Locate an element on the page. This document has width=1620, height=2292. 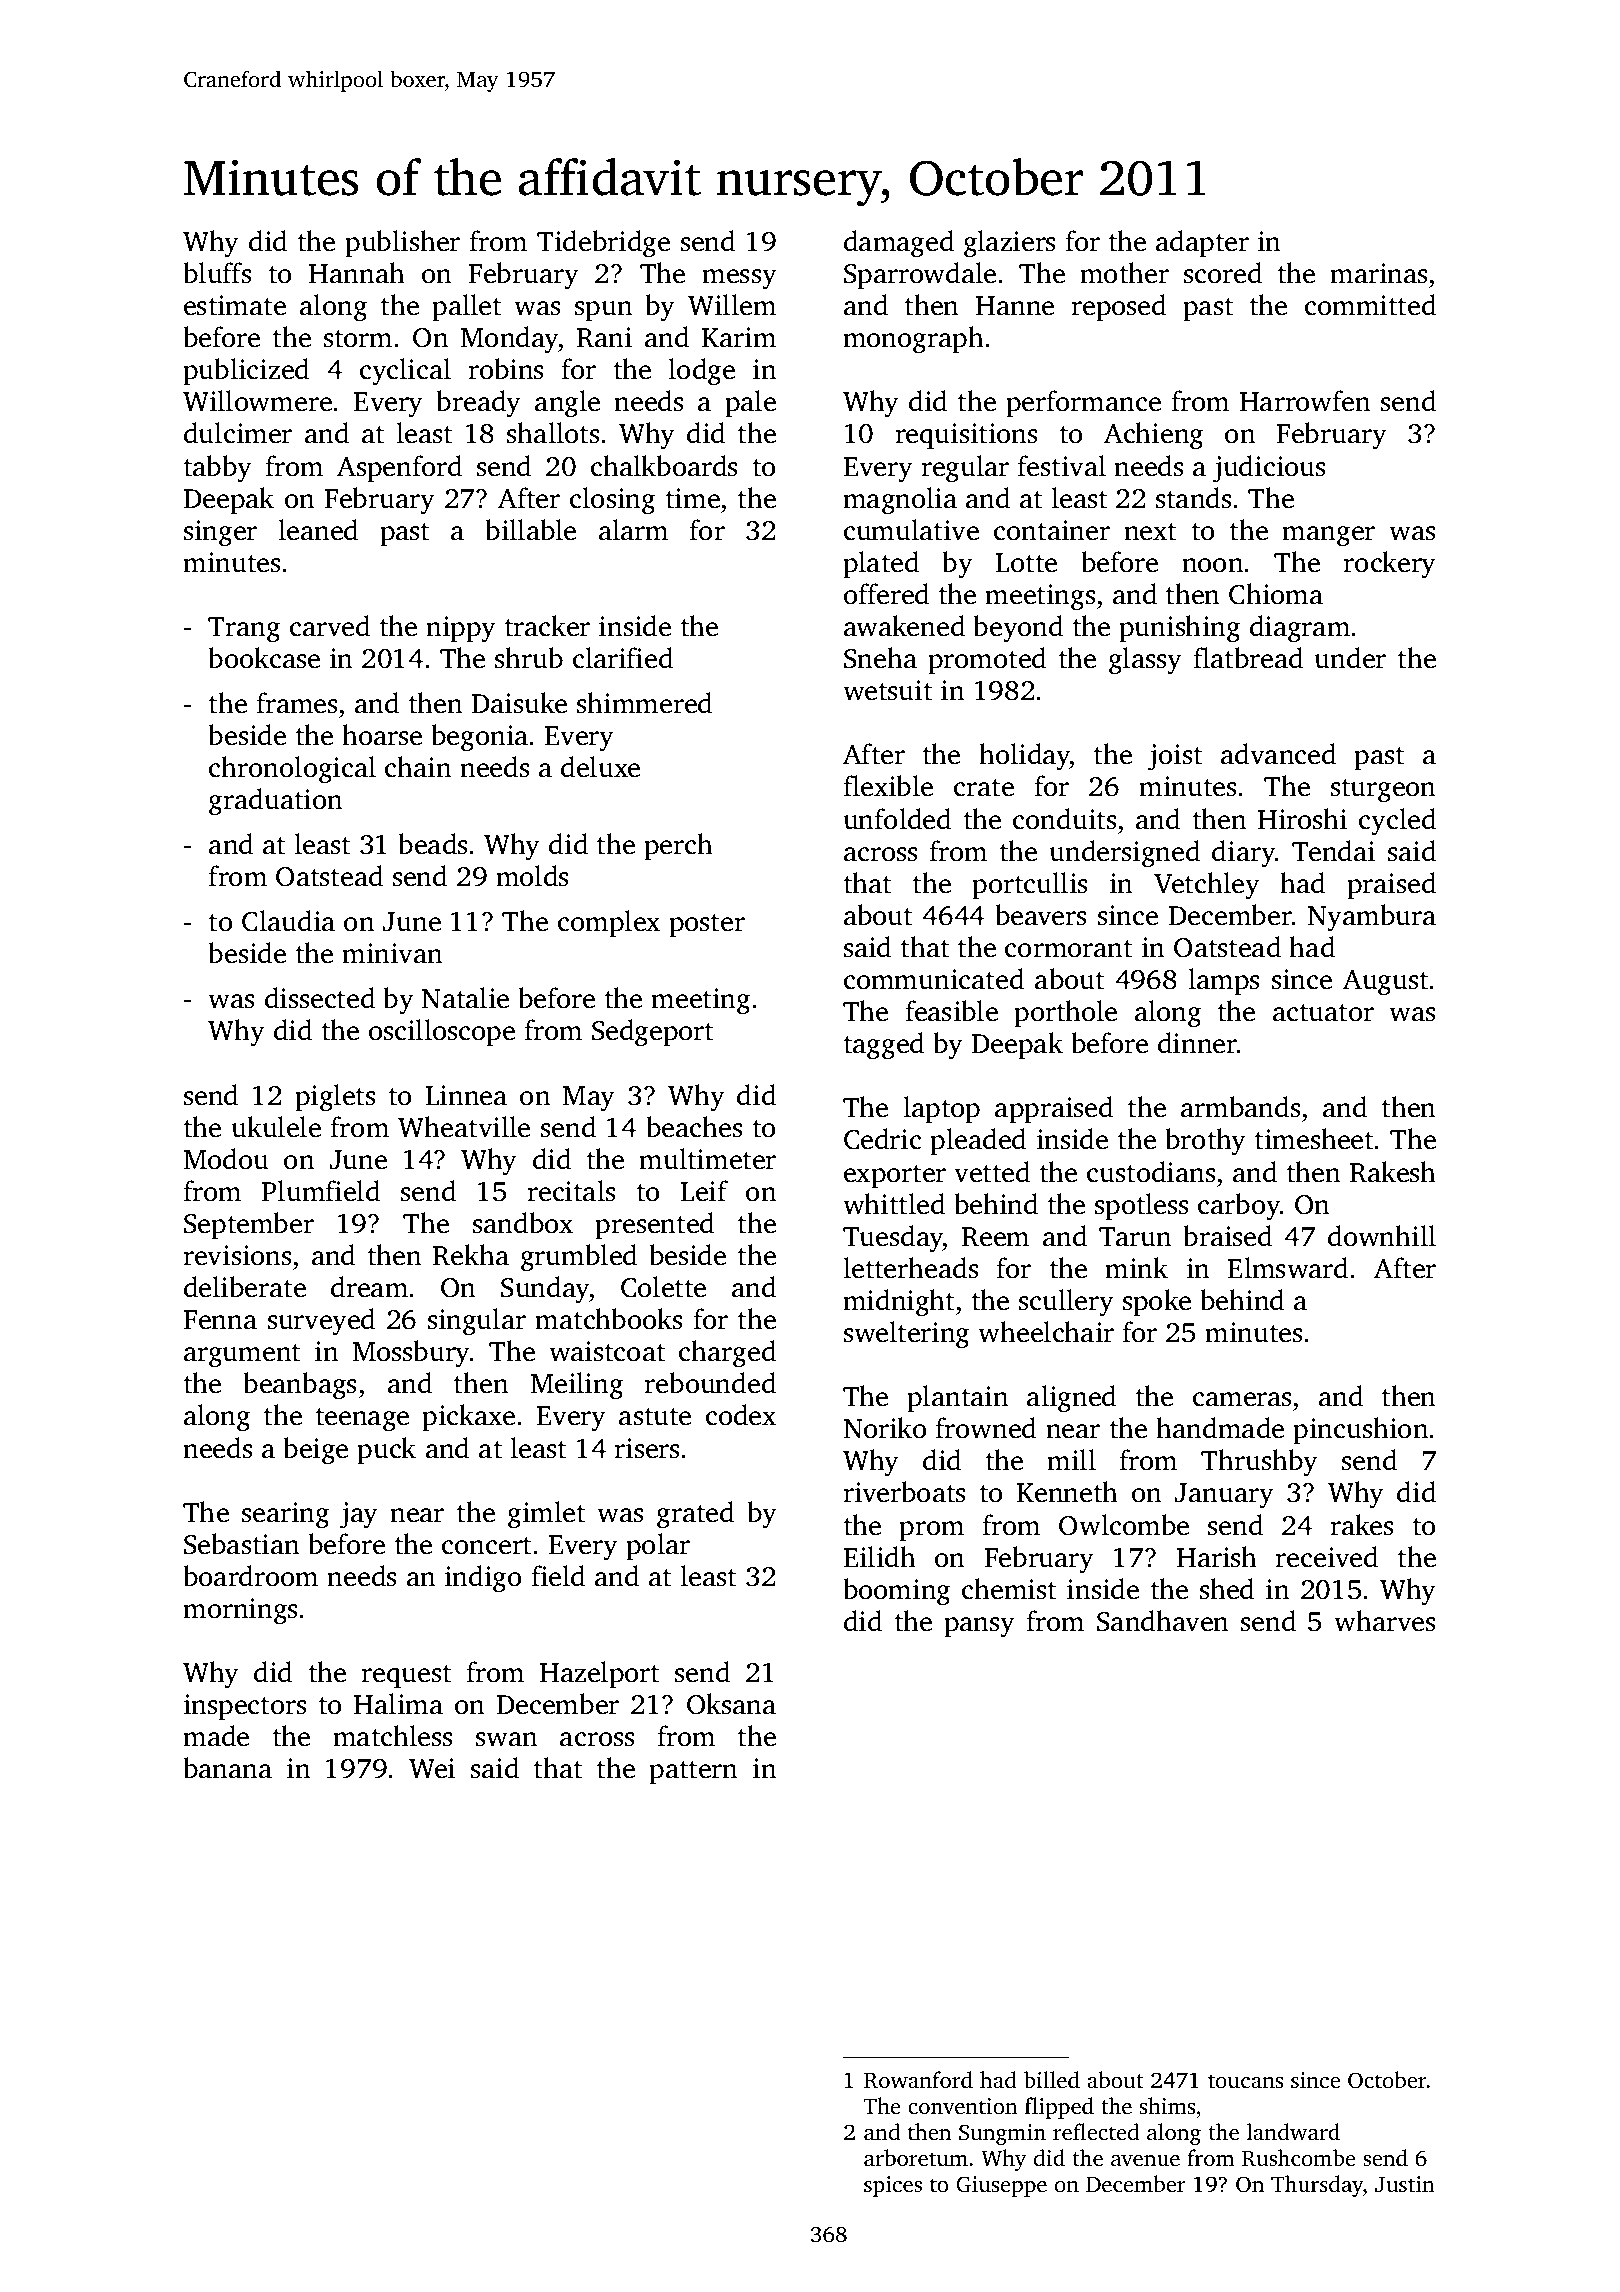
spices is located at coordinates (893, 2186).
